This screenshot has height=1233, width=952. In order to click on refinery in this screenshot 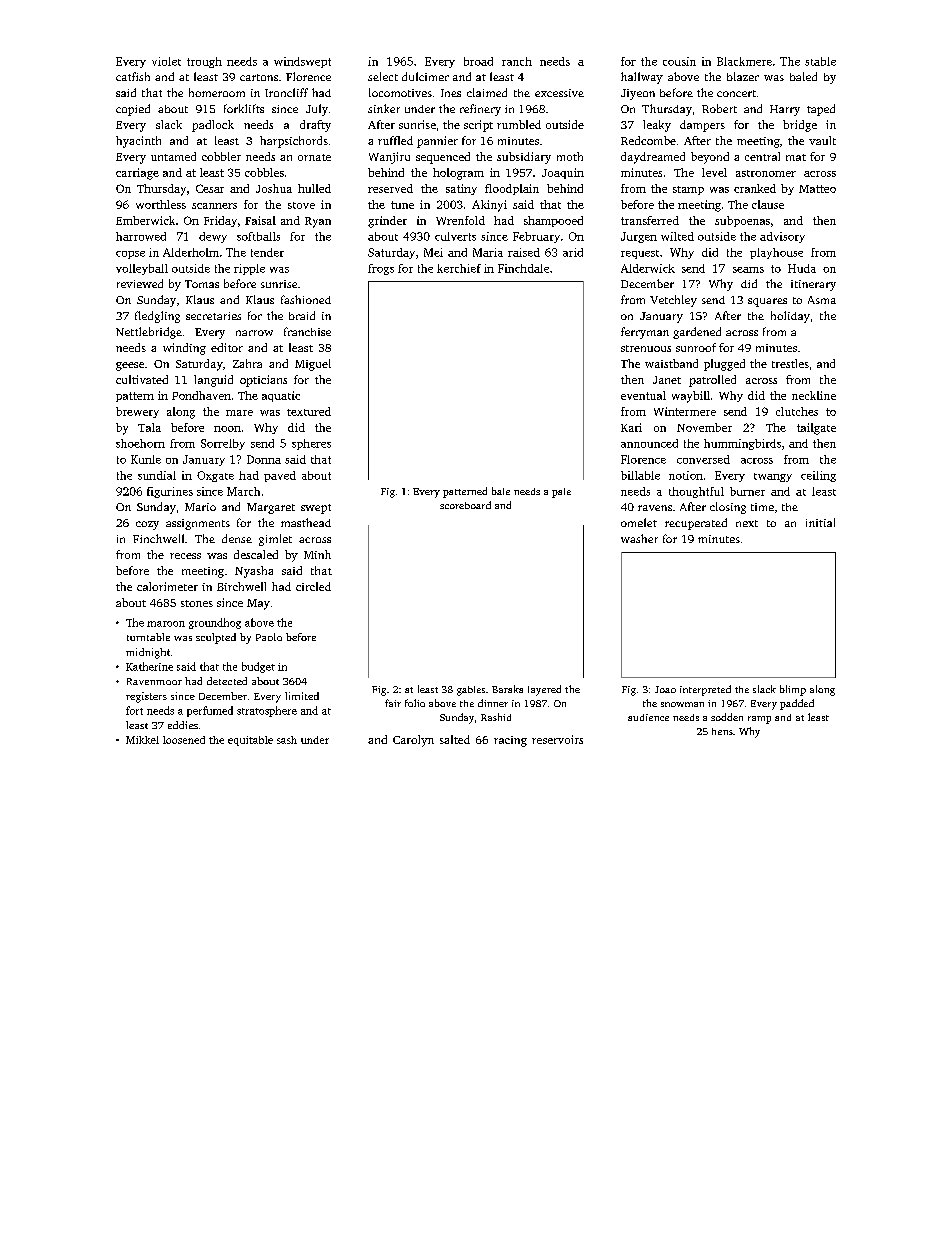, I will do `click(480, 110)`.
